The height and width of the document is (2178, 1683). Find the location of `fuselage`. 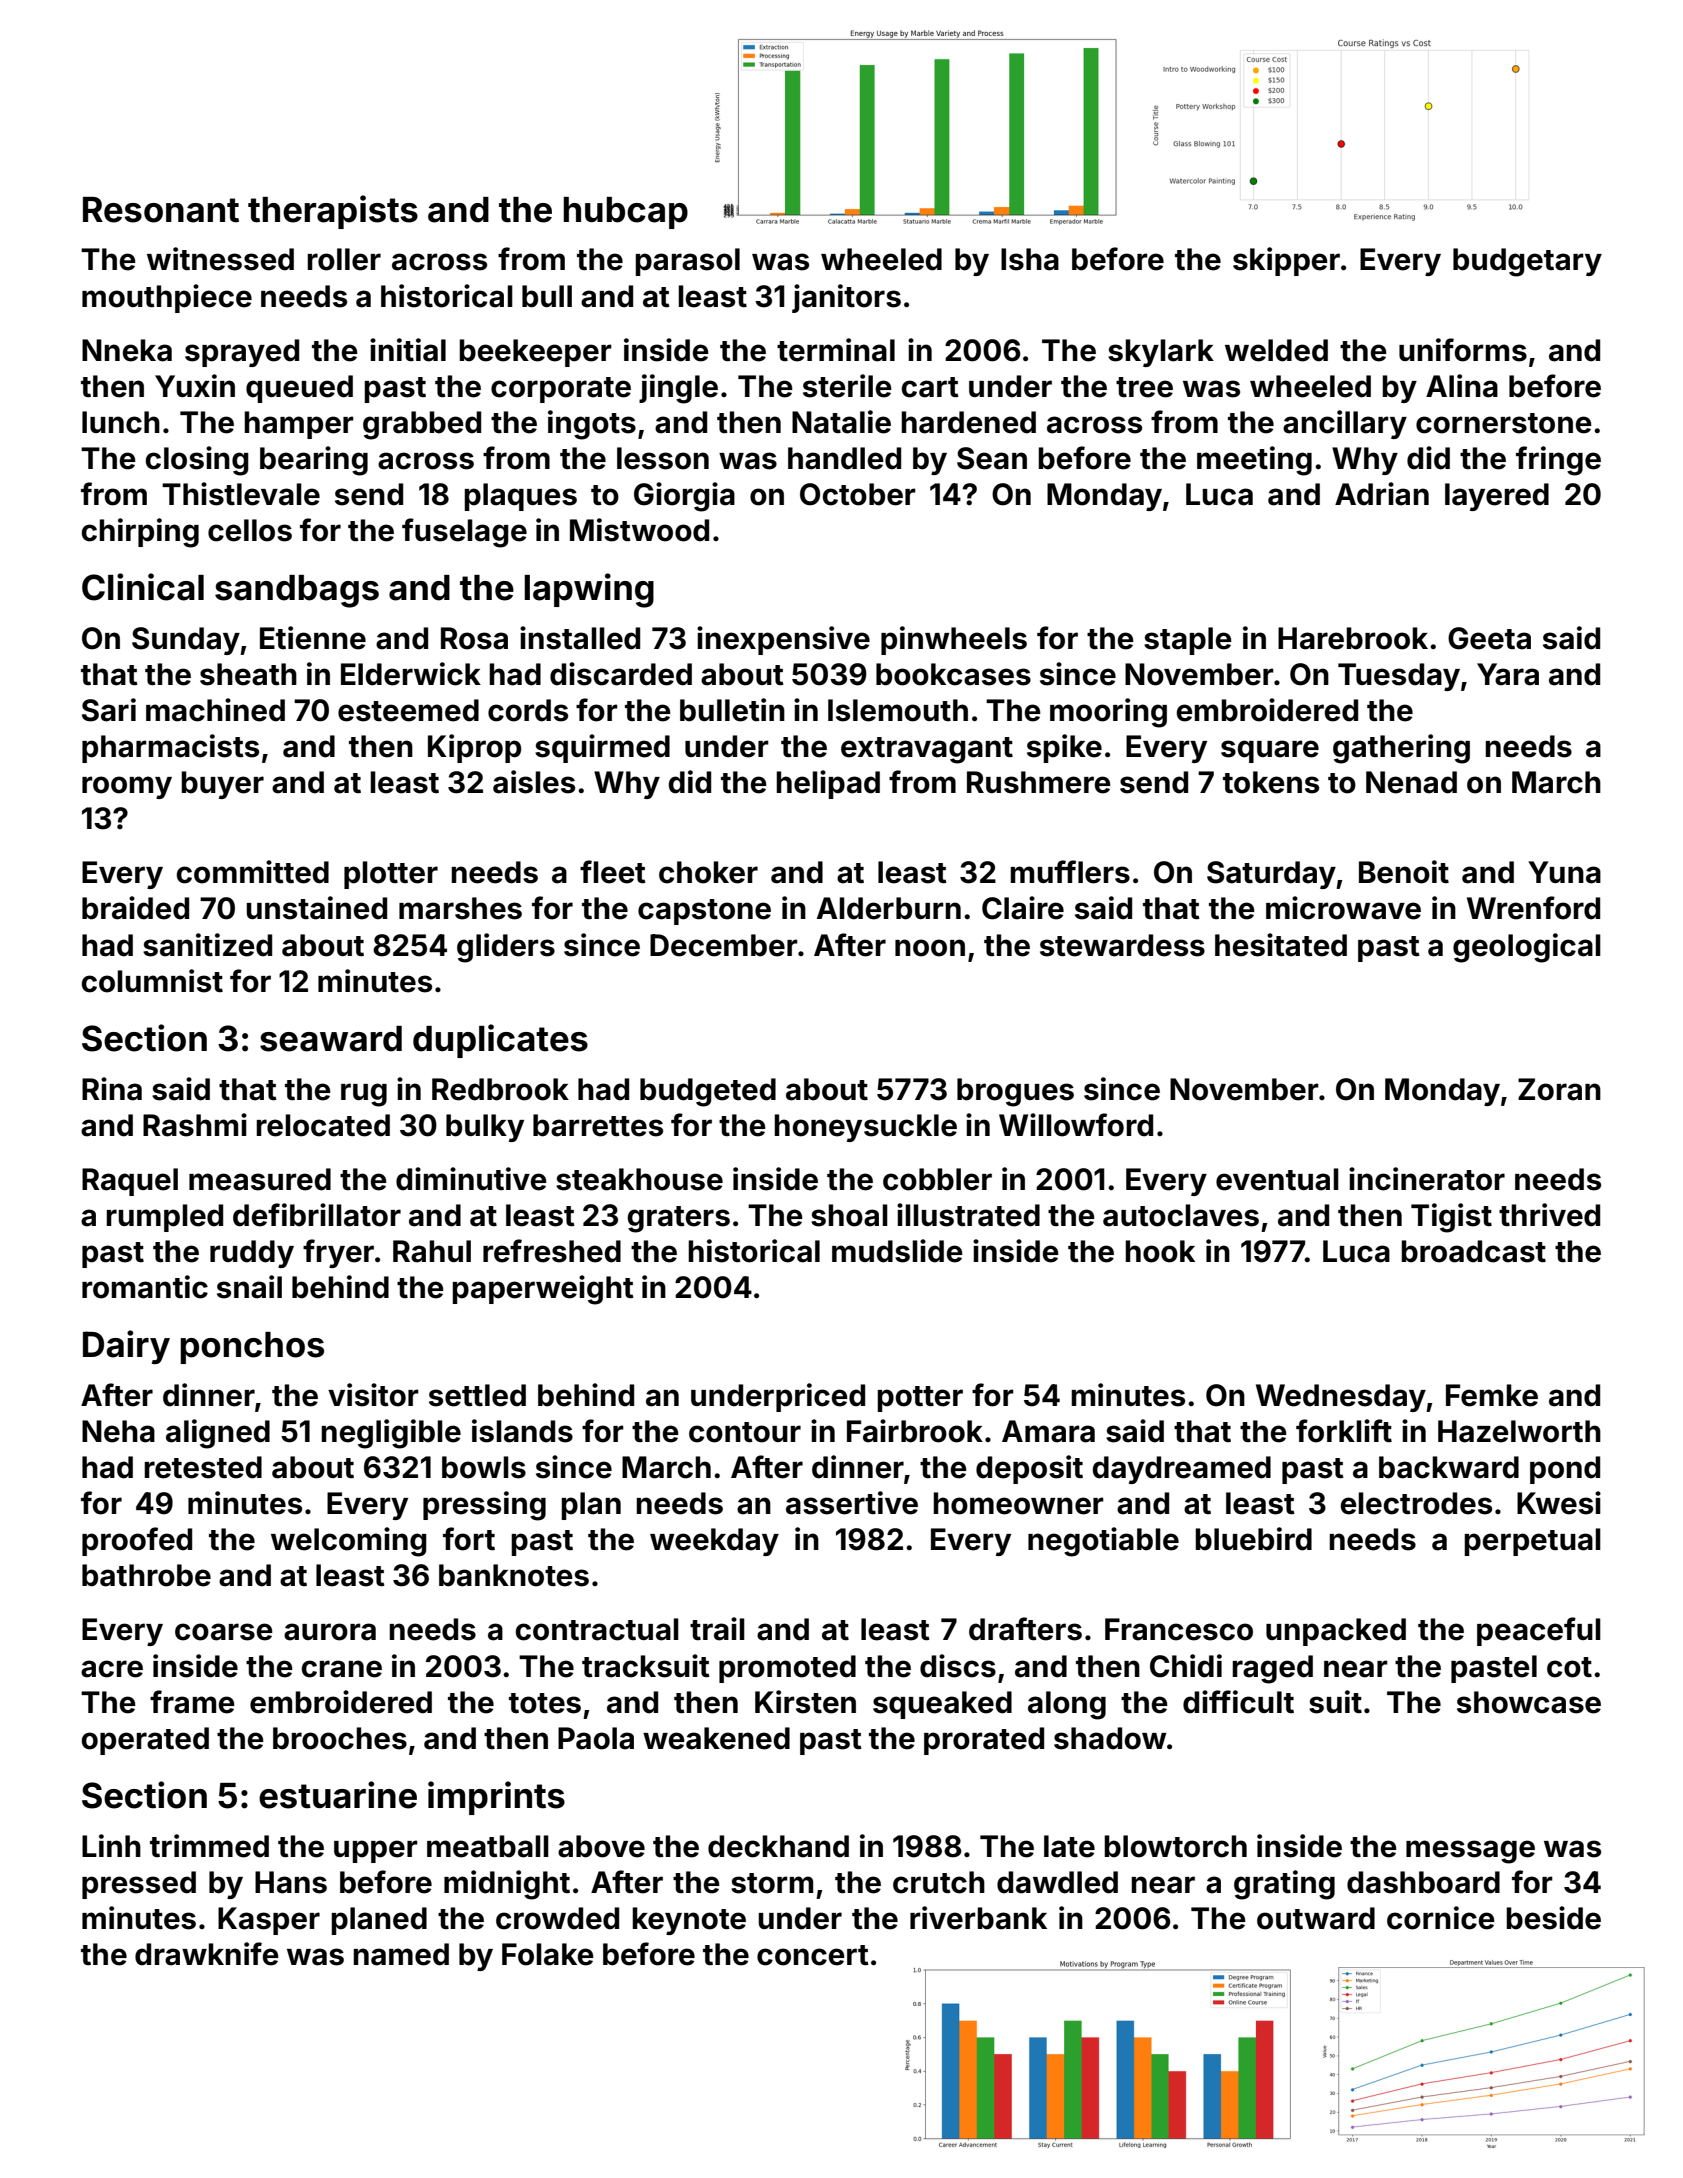

fuselage is located at coordinates (464, 533).
